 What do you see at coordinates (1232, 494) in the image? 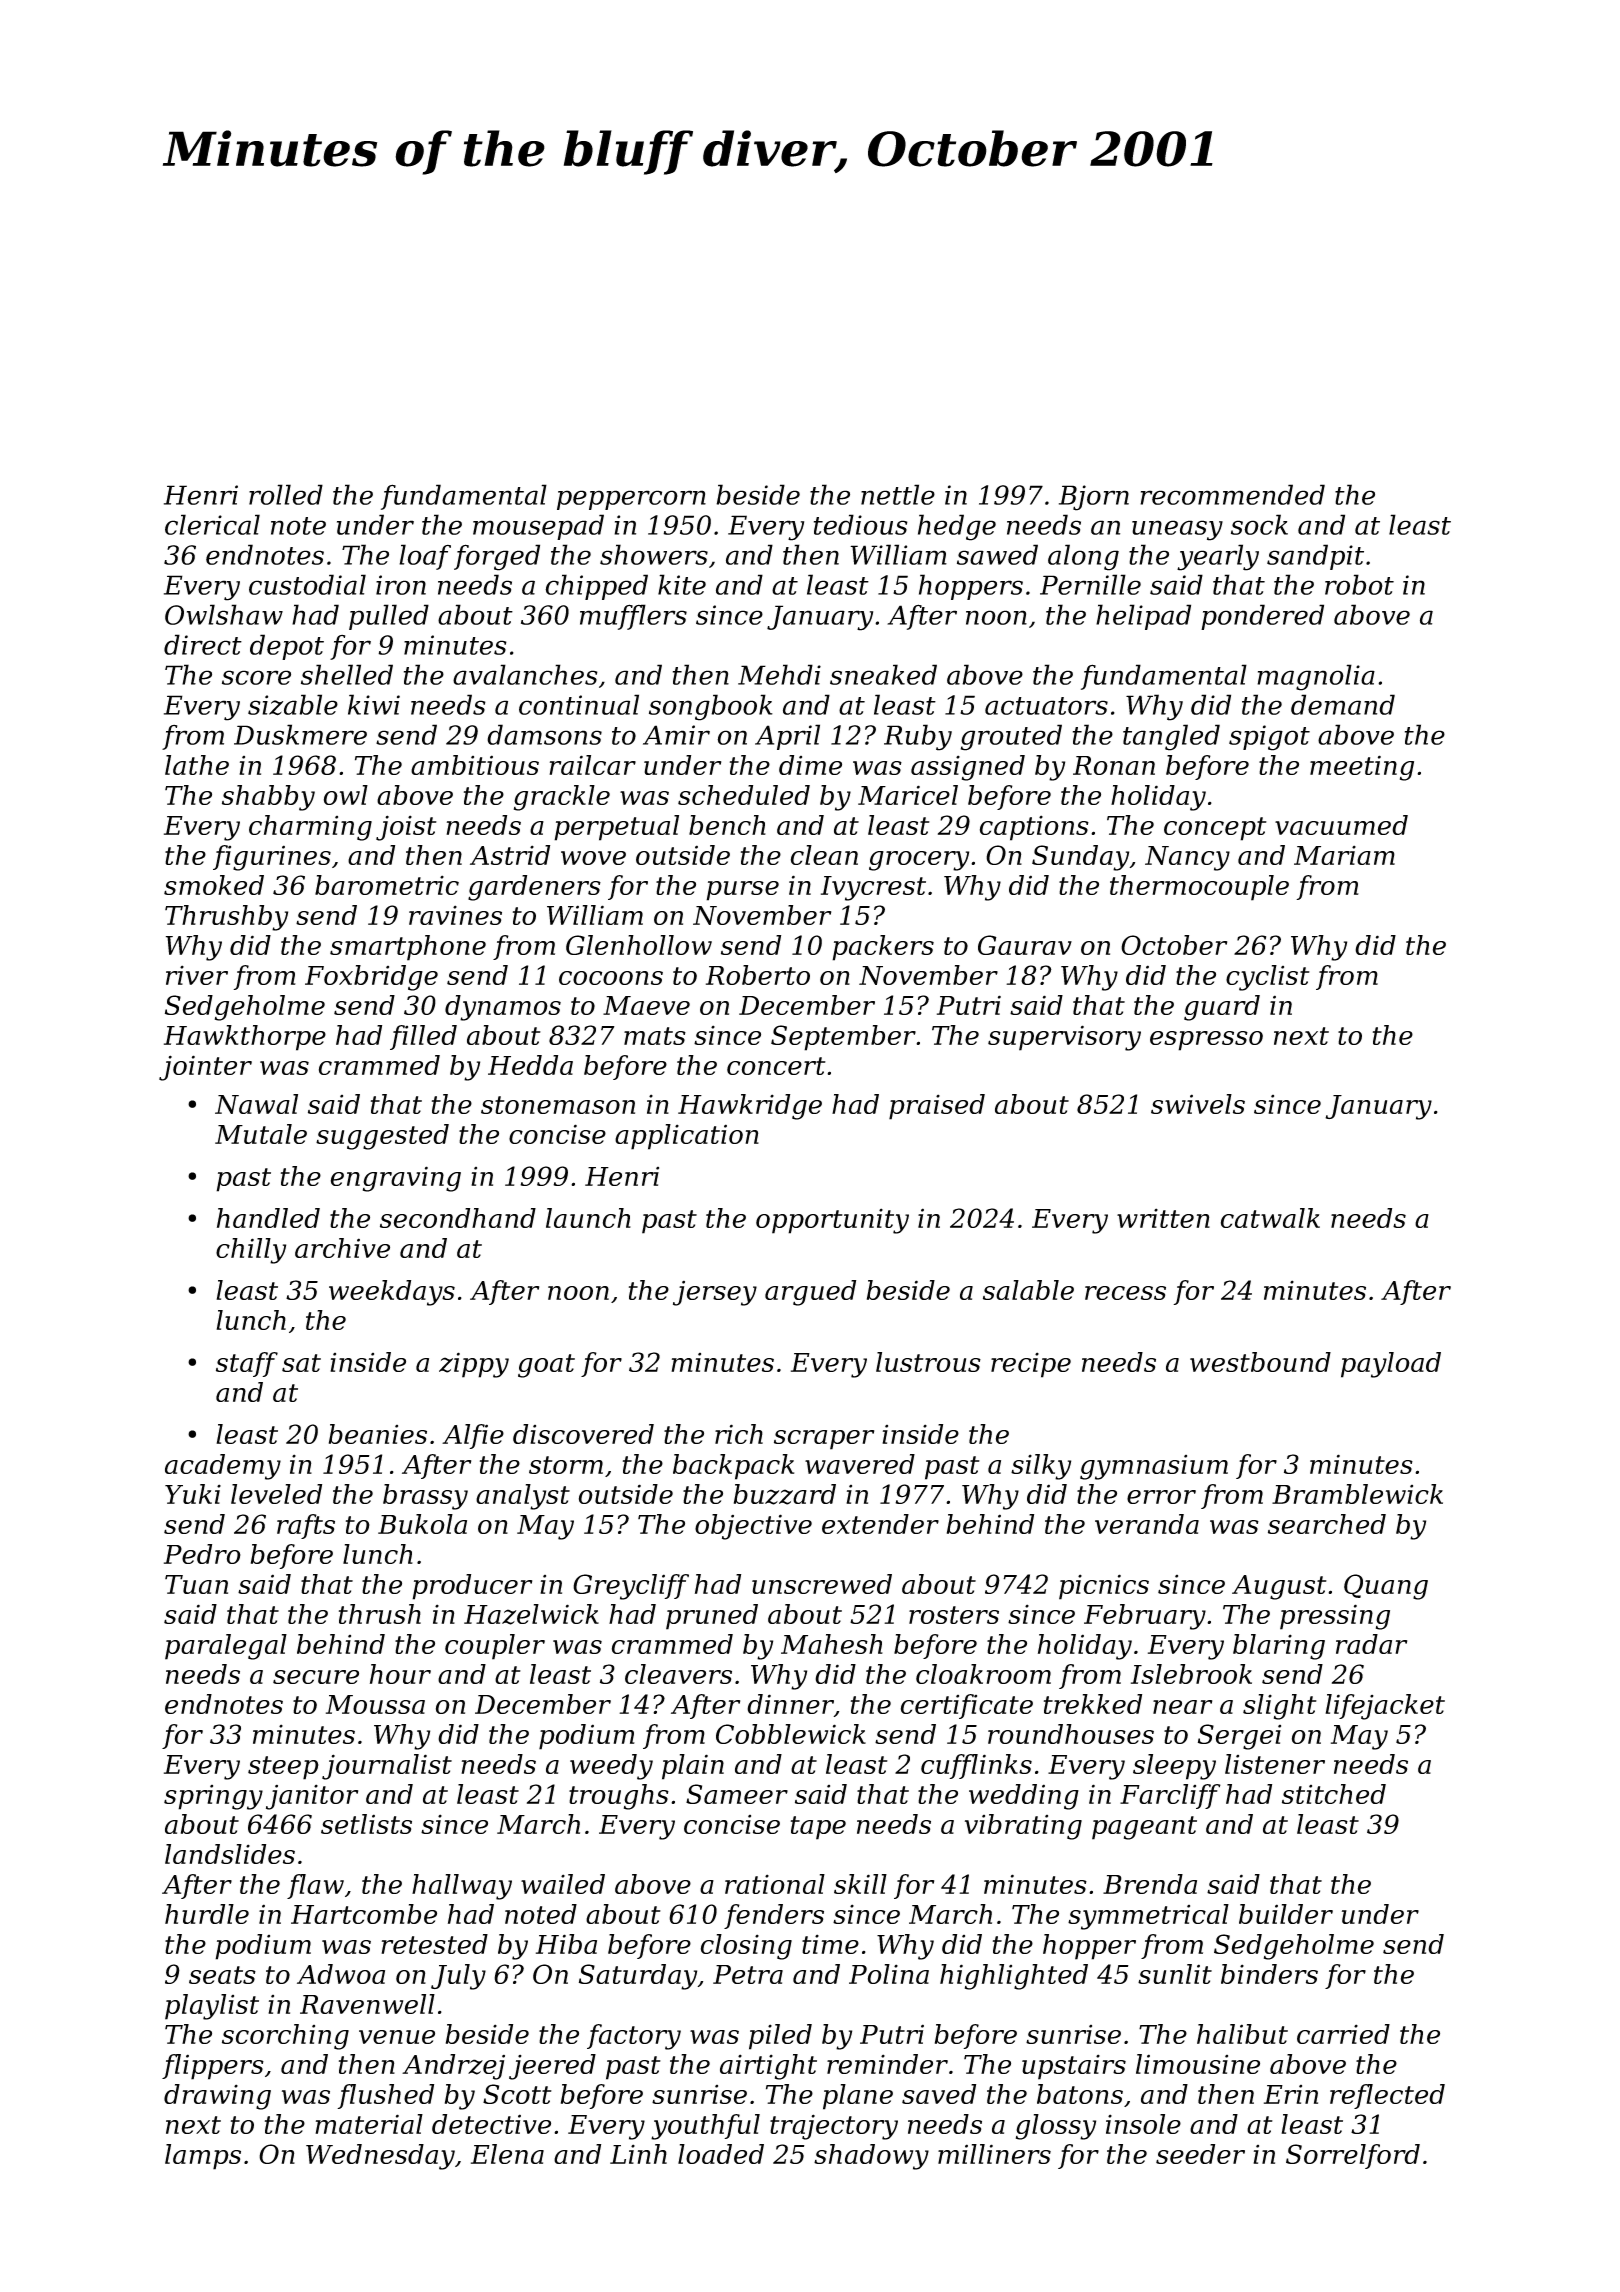
I see `recommended` at bounding box center [1232, 494].
